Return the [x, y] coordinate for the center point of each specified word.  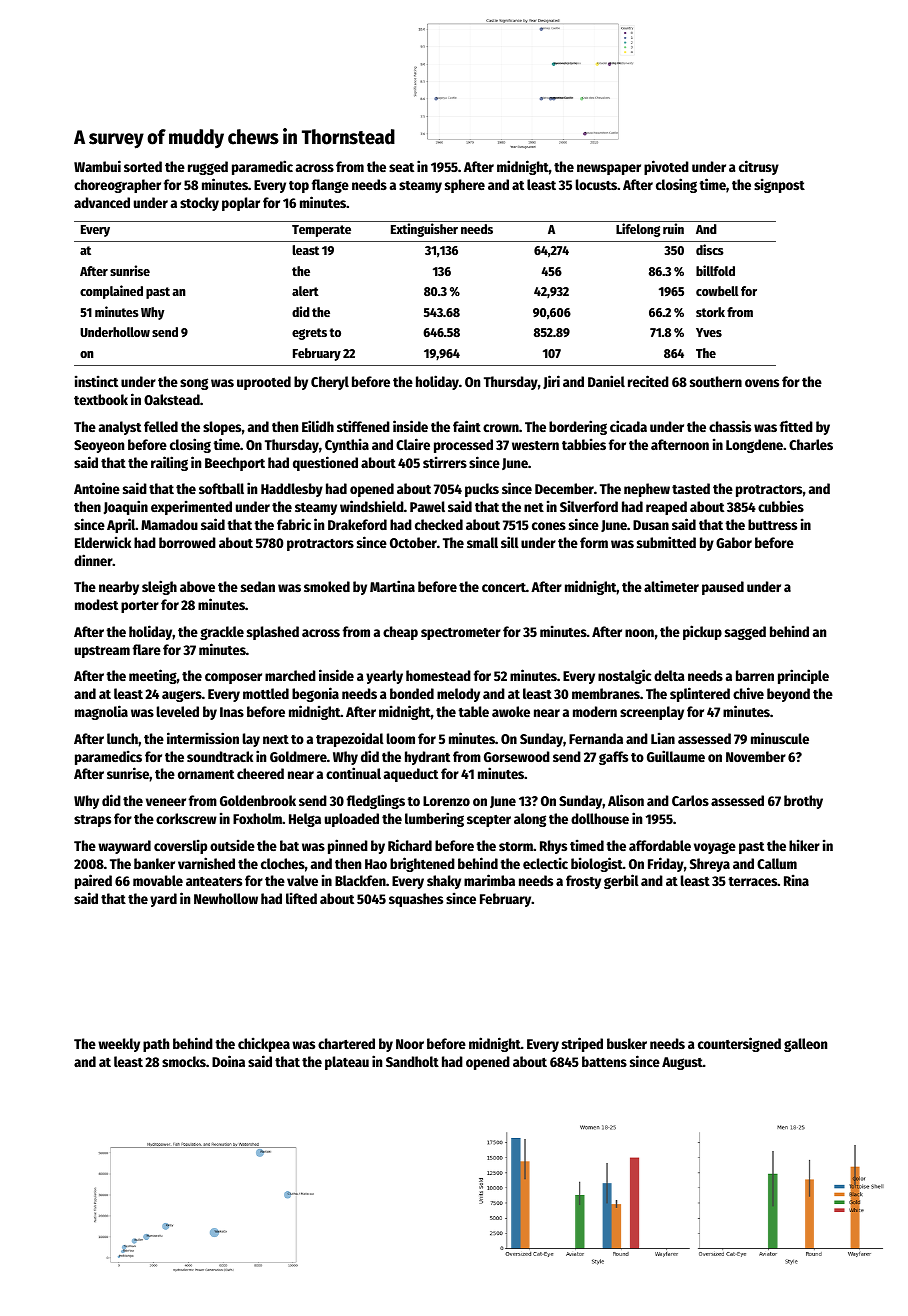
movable [158, 880]
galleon [805, 1045]
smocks [184, 1061]
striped [582, 1044]
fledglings [376, 801]
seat [401, 167]
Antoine [97, 488]
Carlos [690, 800]
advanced [102, 202]
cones [549, 526]
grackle [222, 633]
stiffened [363, 426]
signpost [779, 185]
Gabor [734, 542]
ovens [762, 383]
